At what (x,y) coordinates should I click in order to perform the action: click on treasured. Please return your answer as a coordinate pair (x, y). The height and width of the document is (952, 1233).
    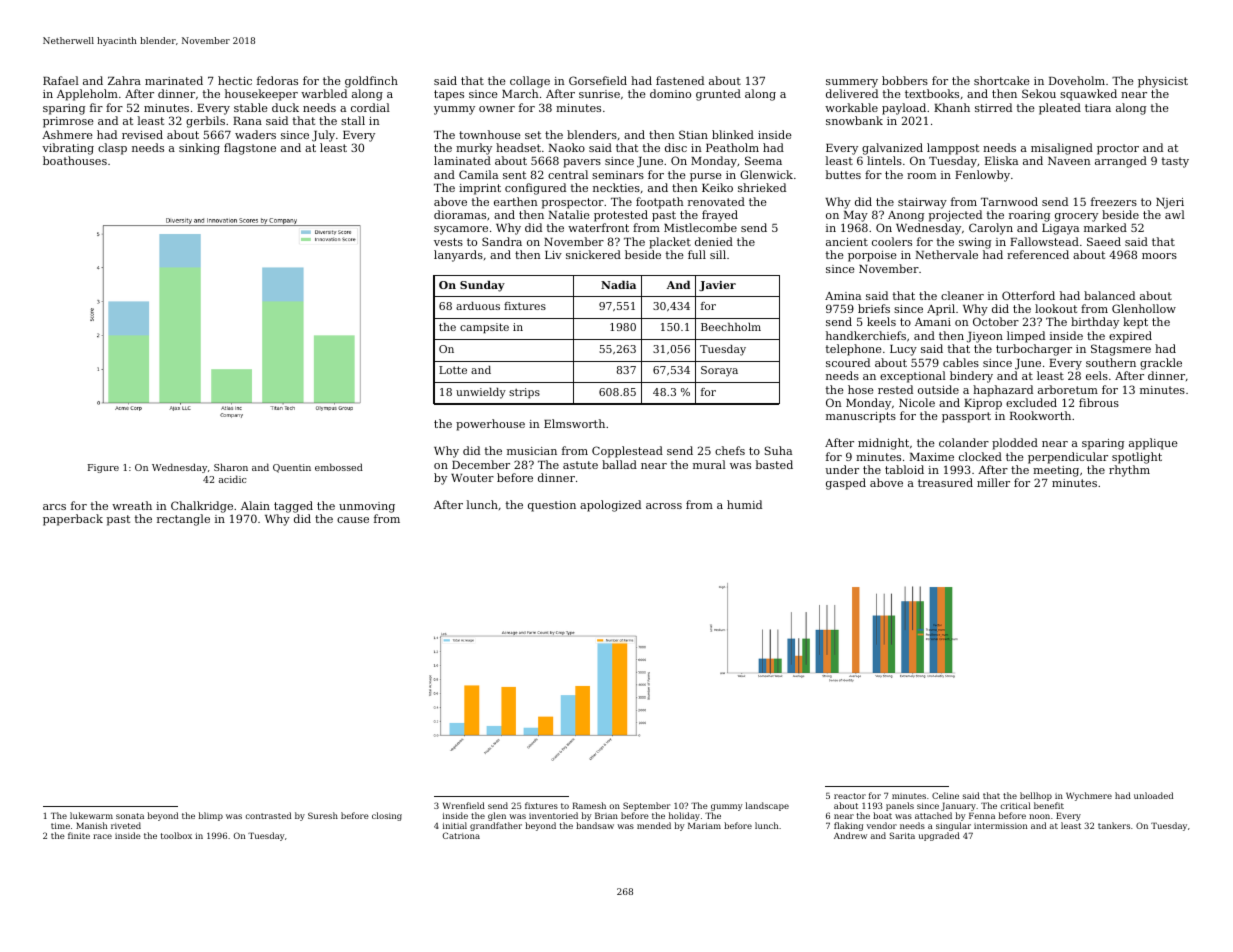
    Looking at the image, I should click on (945, 482).
